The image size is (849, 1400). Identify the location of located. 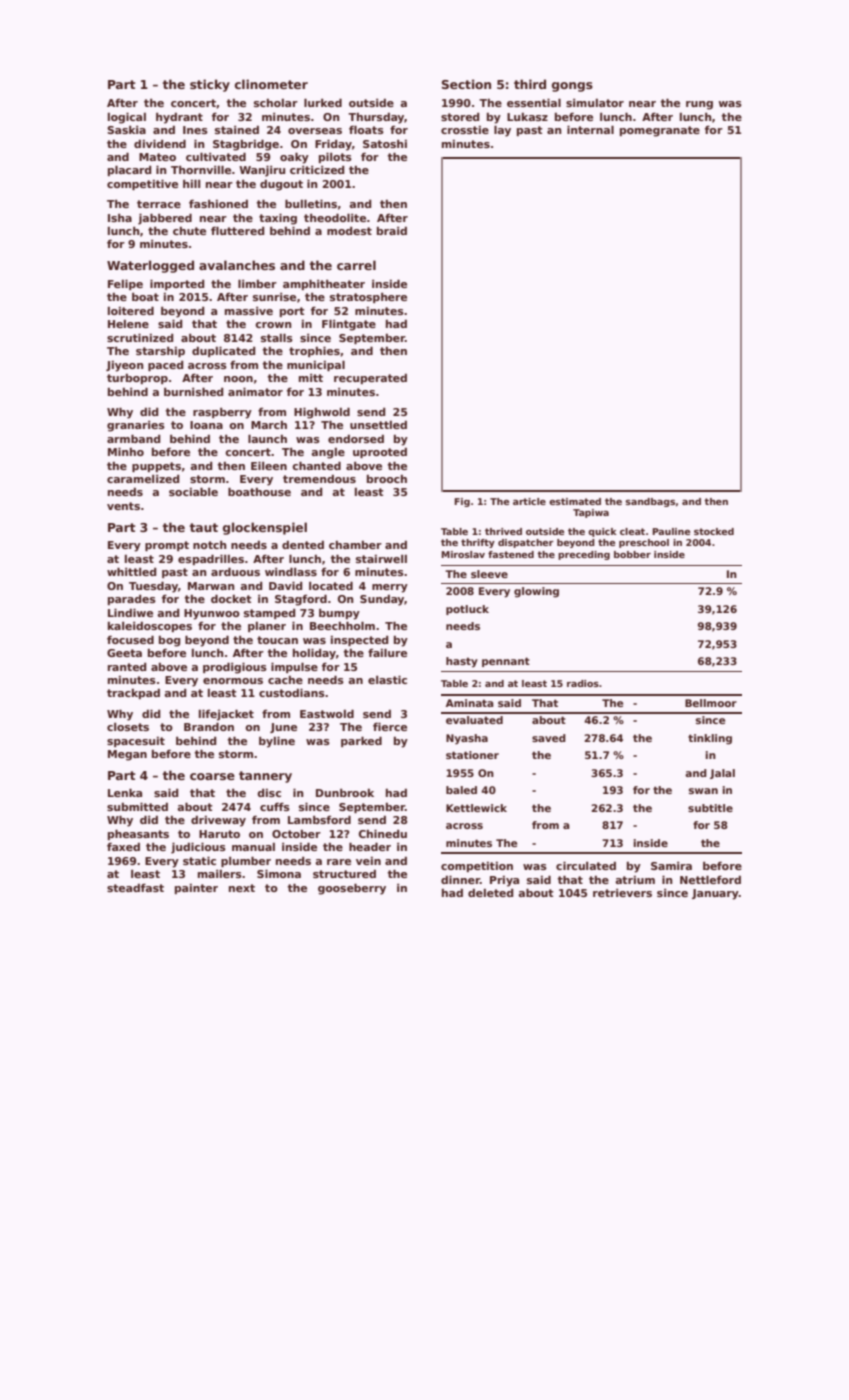
(331, 585).
